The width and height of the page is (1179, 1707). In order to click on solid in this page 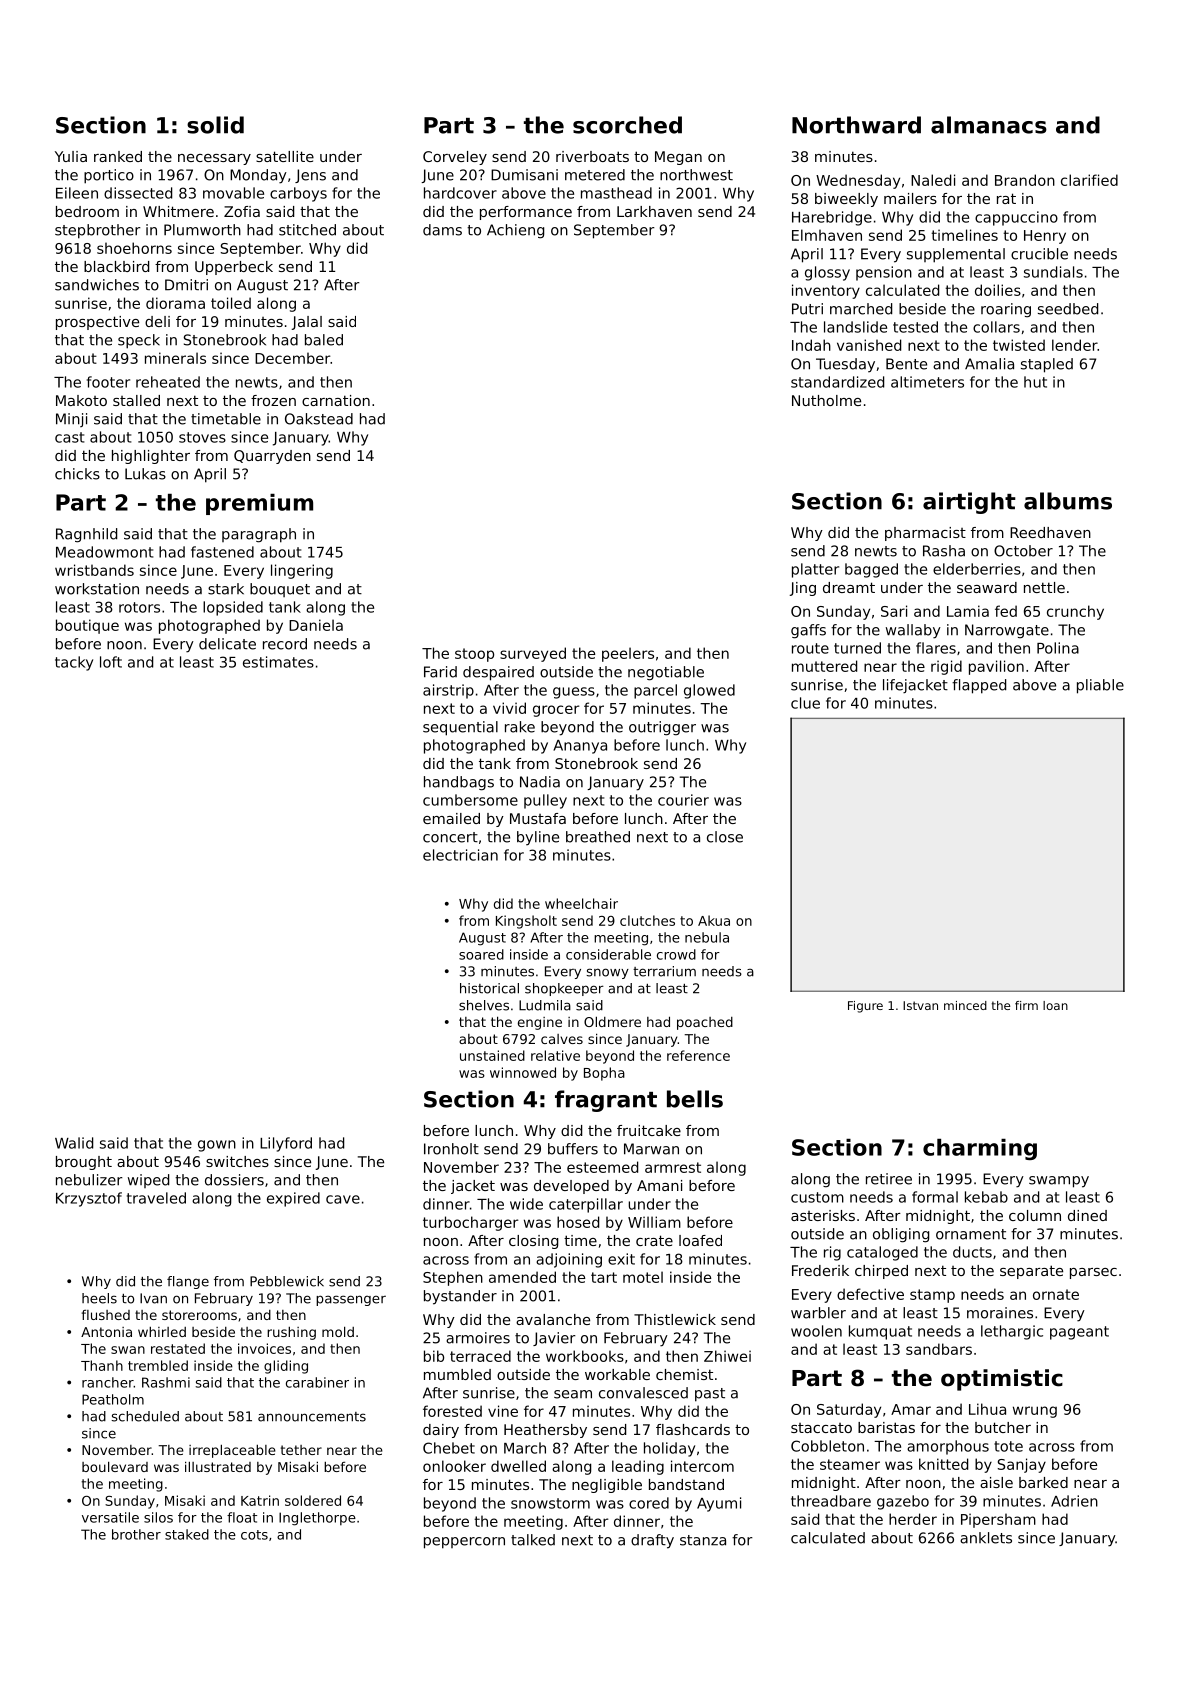, I will do `click(215, 125)`.
